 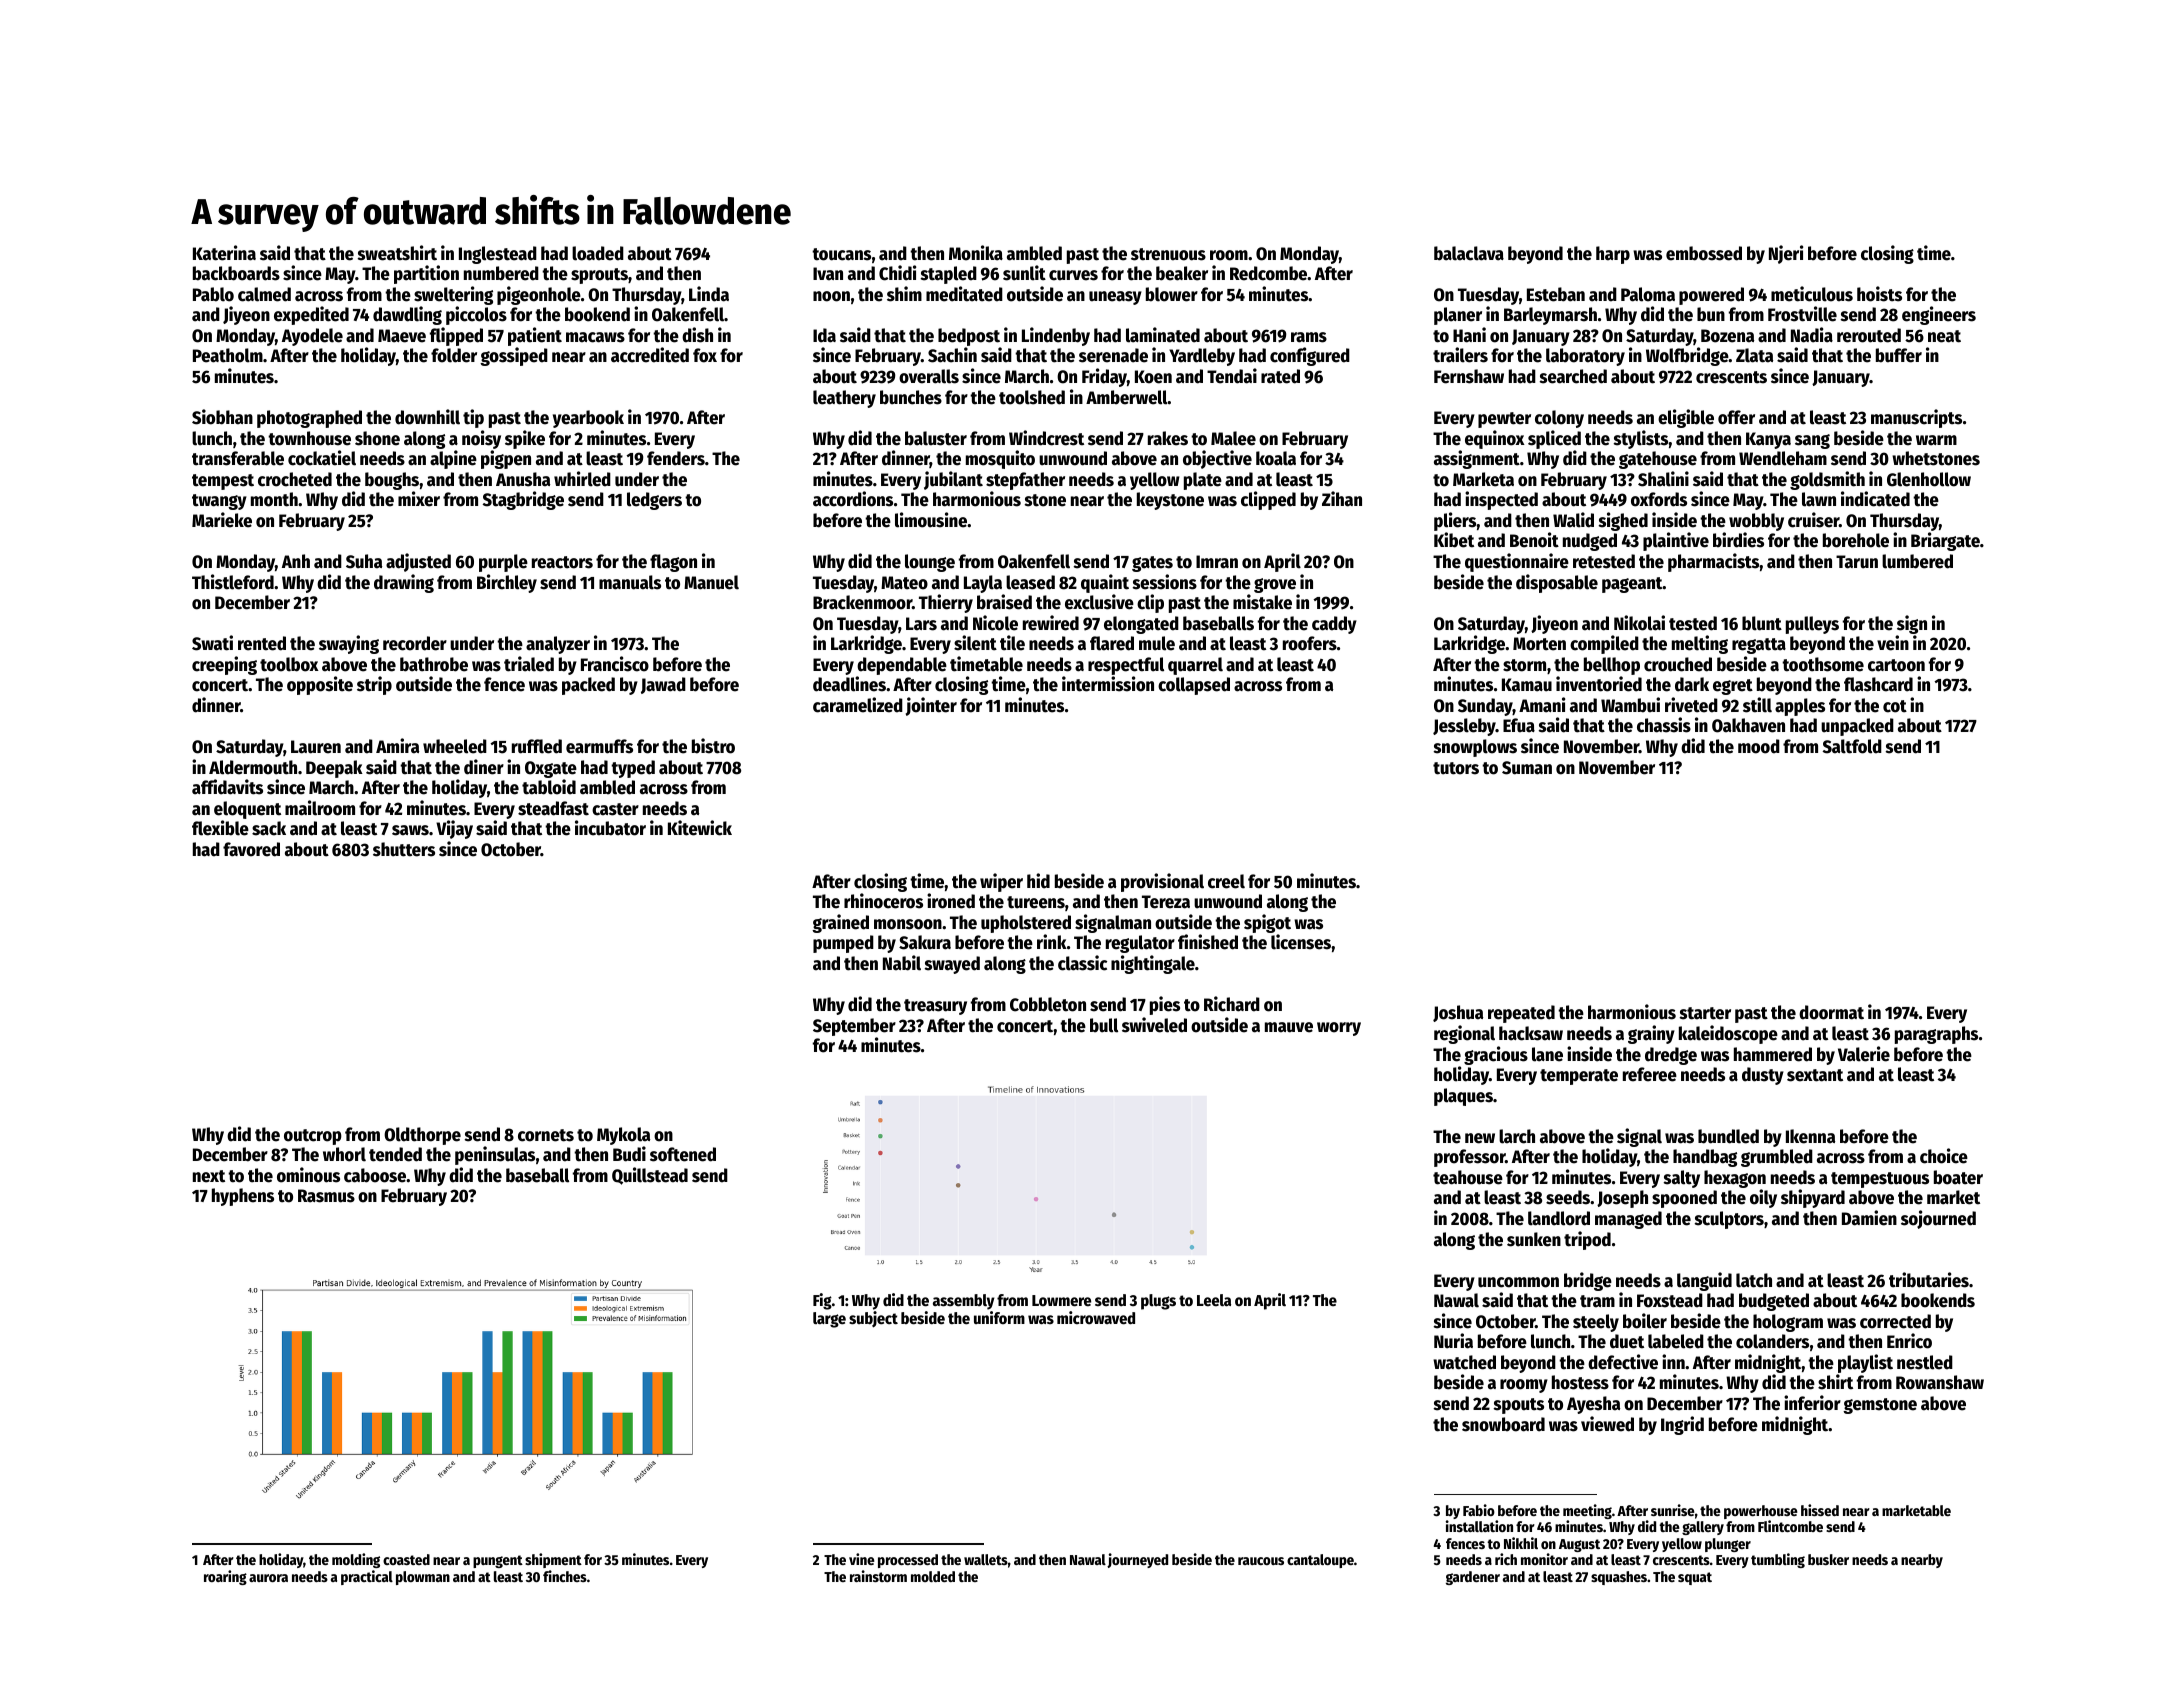 I want to click on large, so click(x=829, y=1320).
